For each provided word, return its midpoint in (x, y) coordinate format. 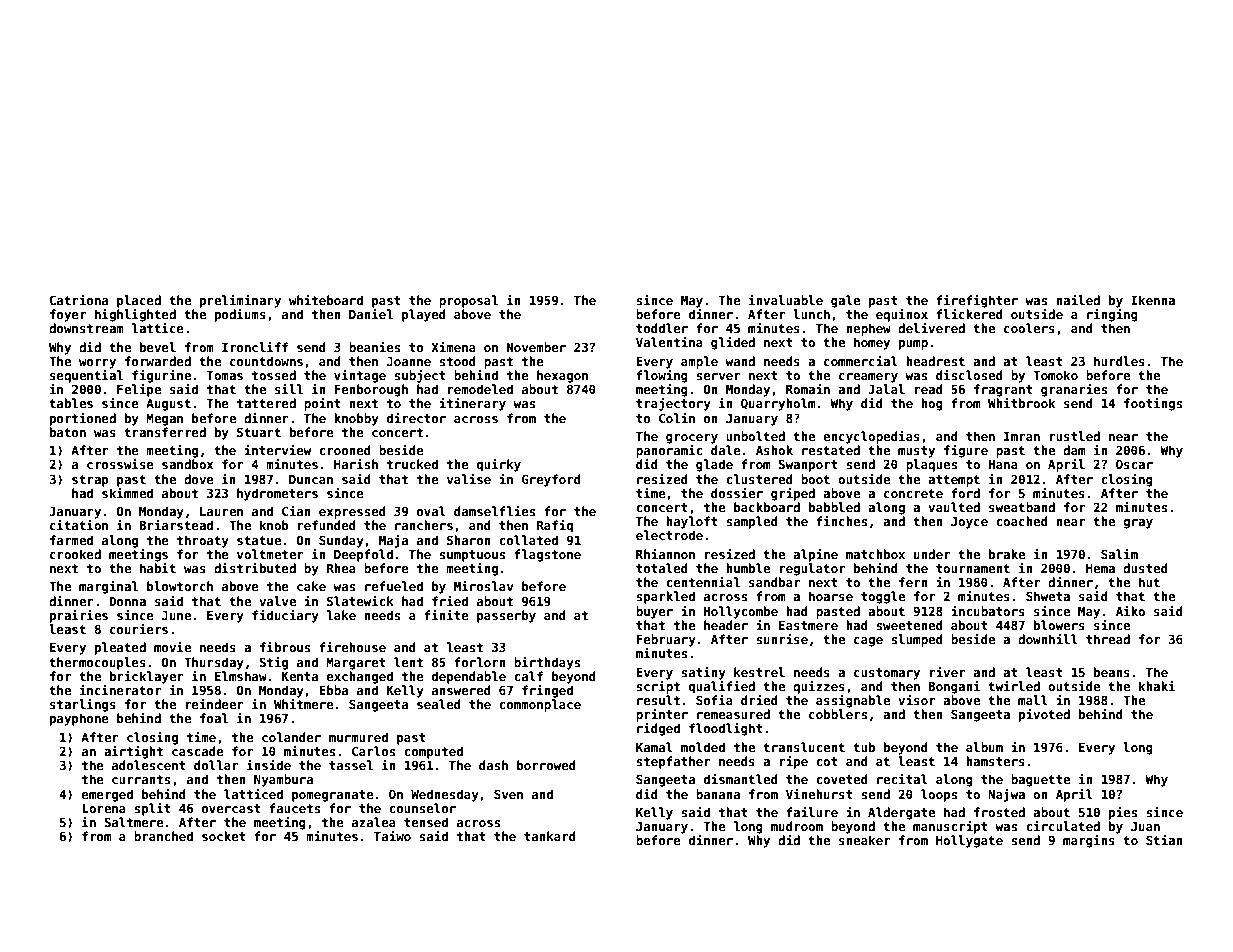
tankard (550, 836)
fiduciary (285, 616)
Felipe (139, 390)
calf (528, 676)
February (666, 640)
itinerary (472, 404)
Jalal (886, 389)
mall (1033, 700)
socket (224, 836)
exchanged (360, 677)
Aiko (1130, 611)
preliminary (240, 301)
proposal (468, 301)
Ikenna (1153, 300)
